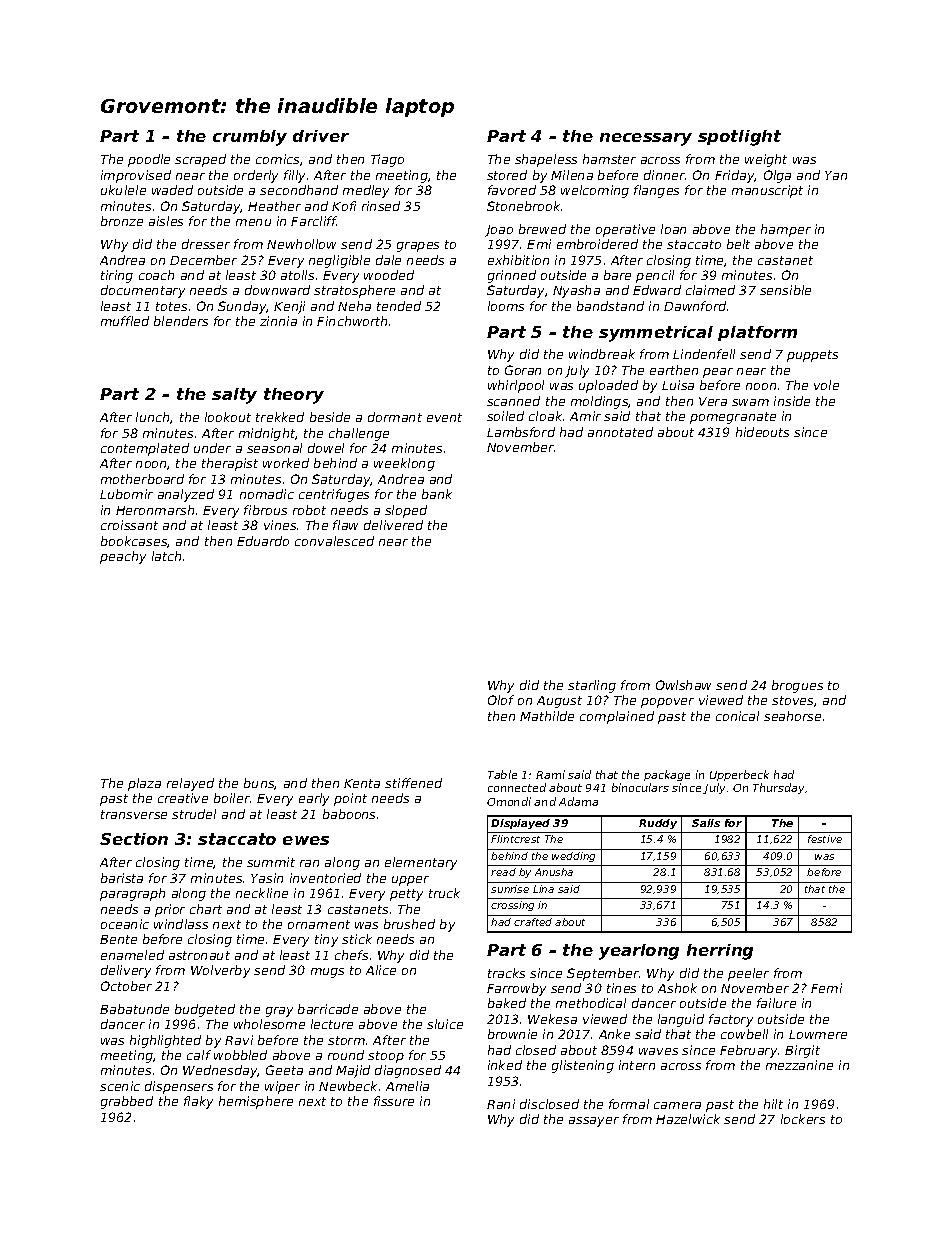 The image size is (952, 1233). I want to click on Lubomir, so click(126, 494).
